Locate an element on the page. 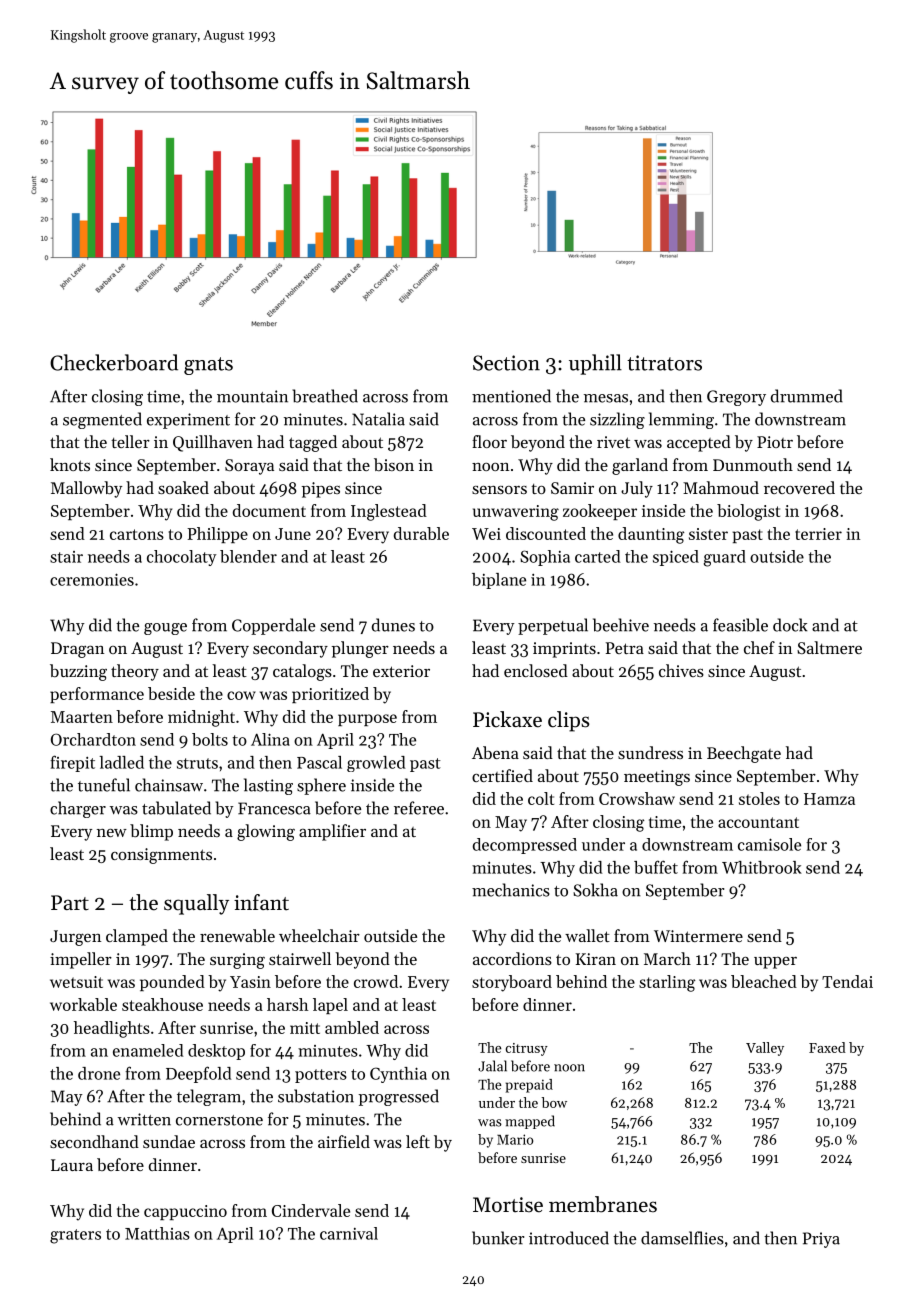 The image size is (924, 1308). carnival is located at coordinates (349, 1233).
